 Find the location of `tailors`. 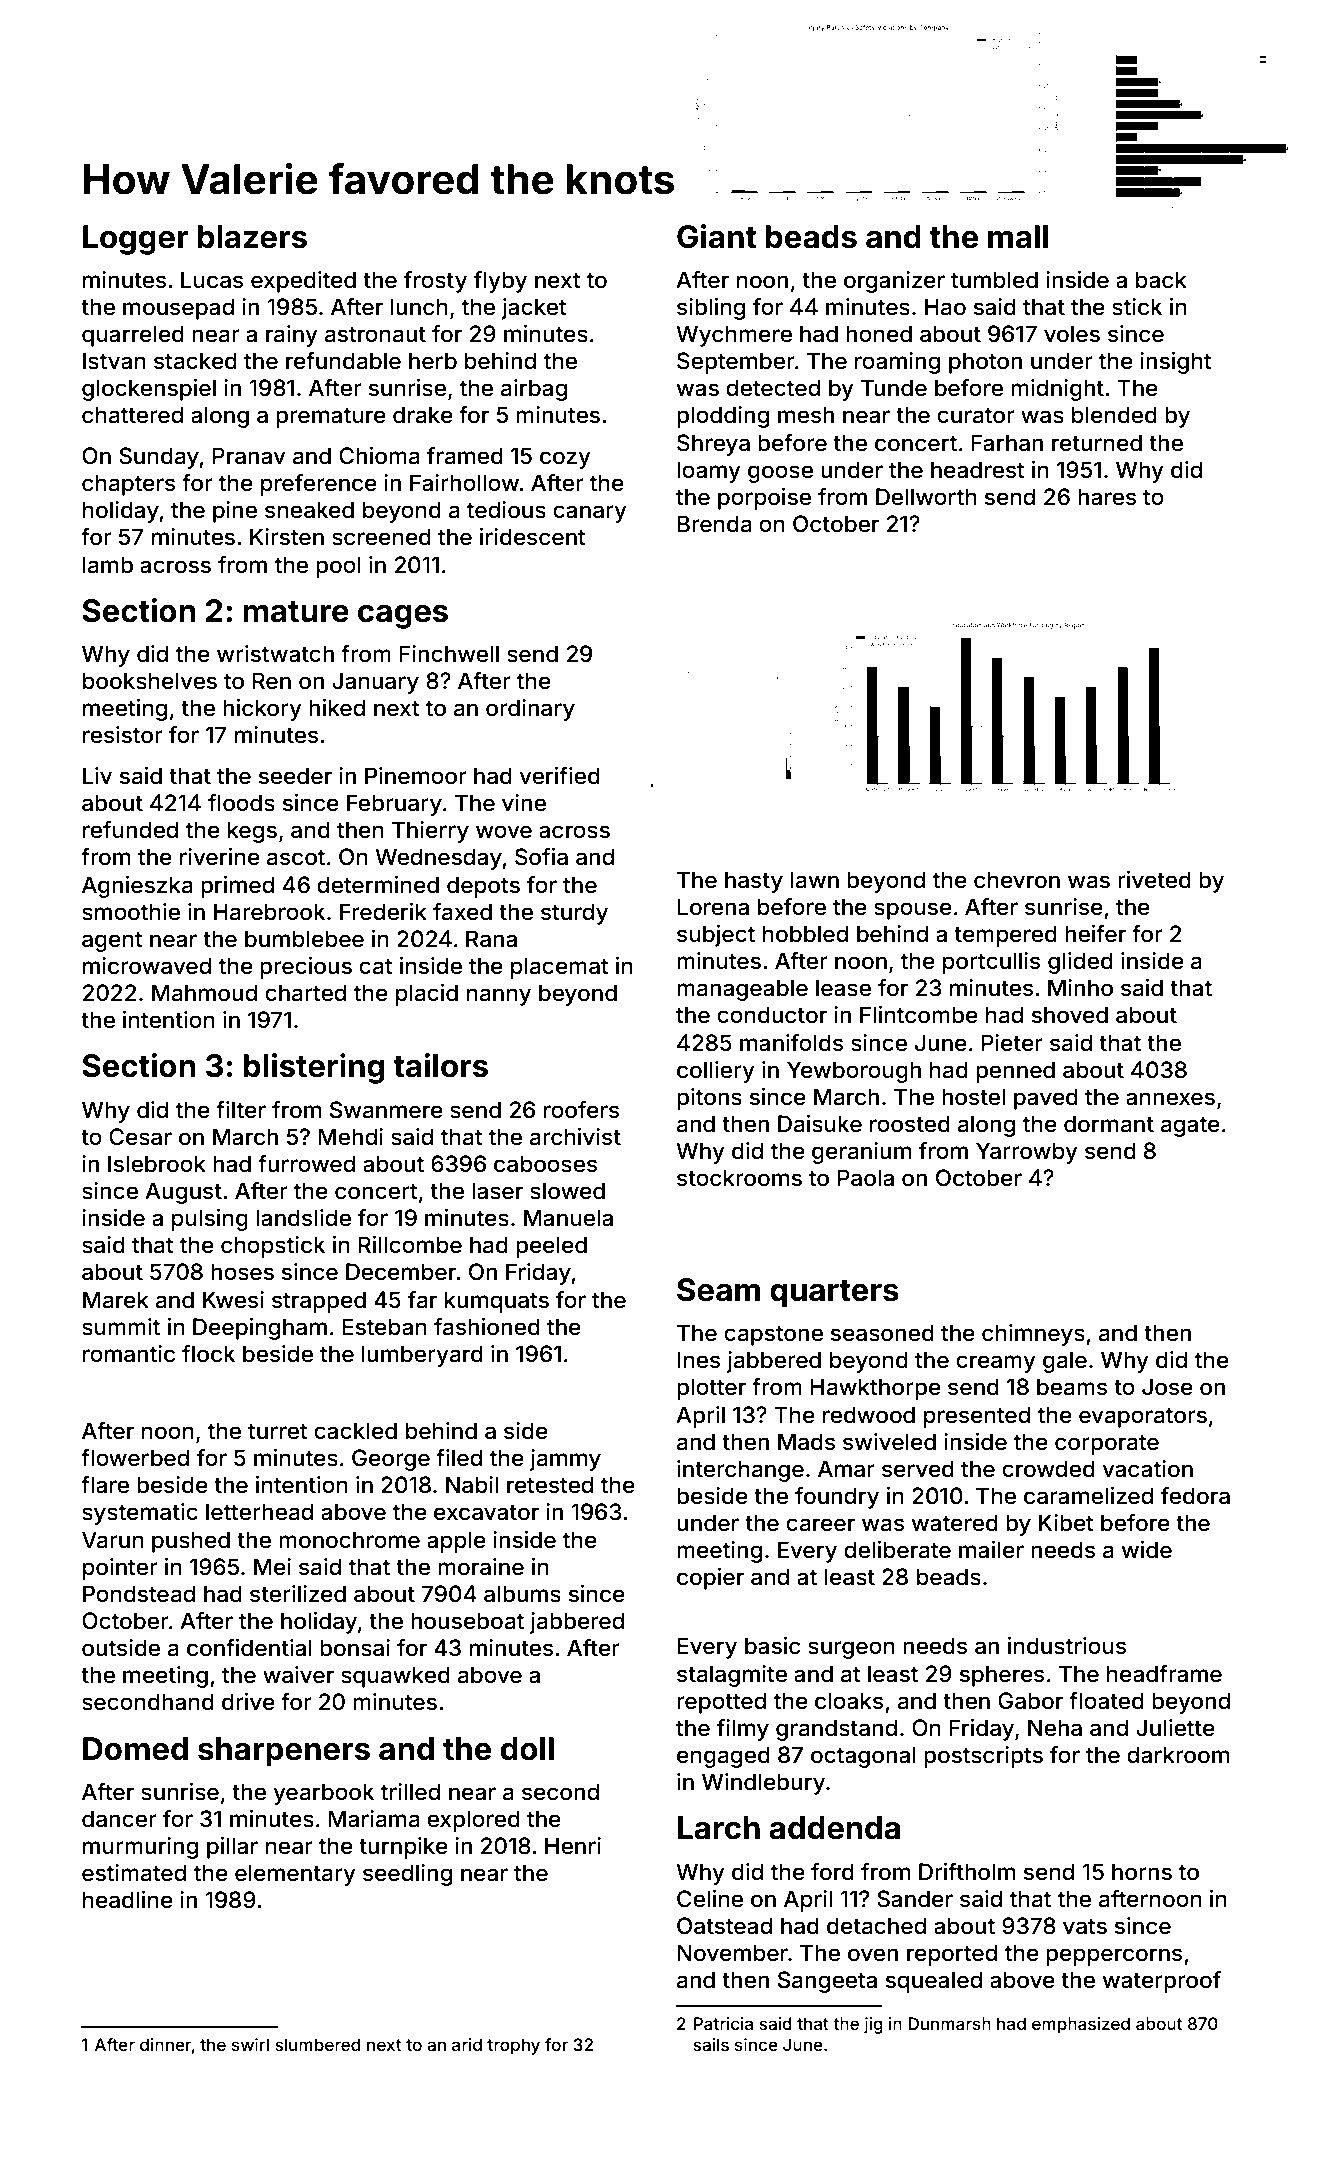

tailors is located at coordinates (440, 1065).
